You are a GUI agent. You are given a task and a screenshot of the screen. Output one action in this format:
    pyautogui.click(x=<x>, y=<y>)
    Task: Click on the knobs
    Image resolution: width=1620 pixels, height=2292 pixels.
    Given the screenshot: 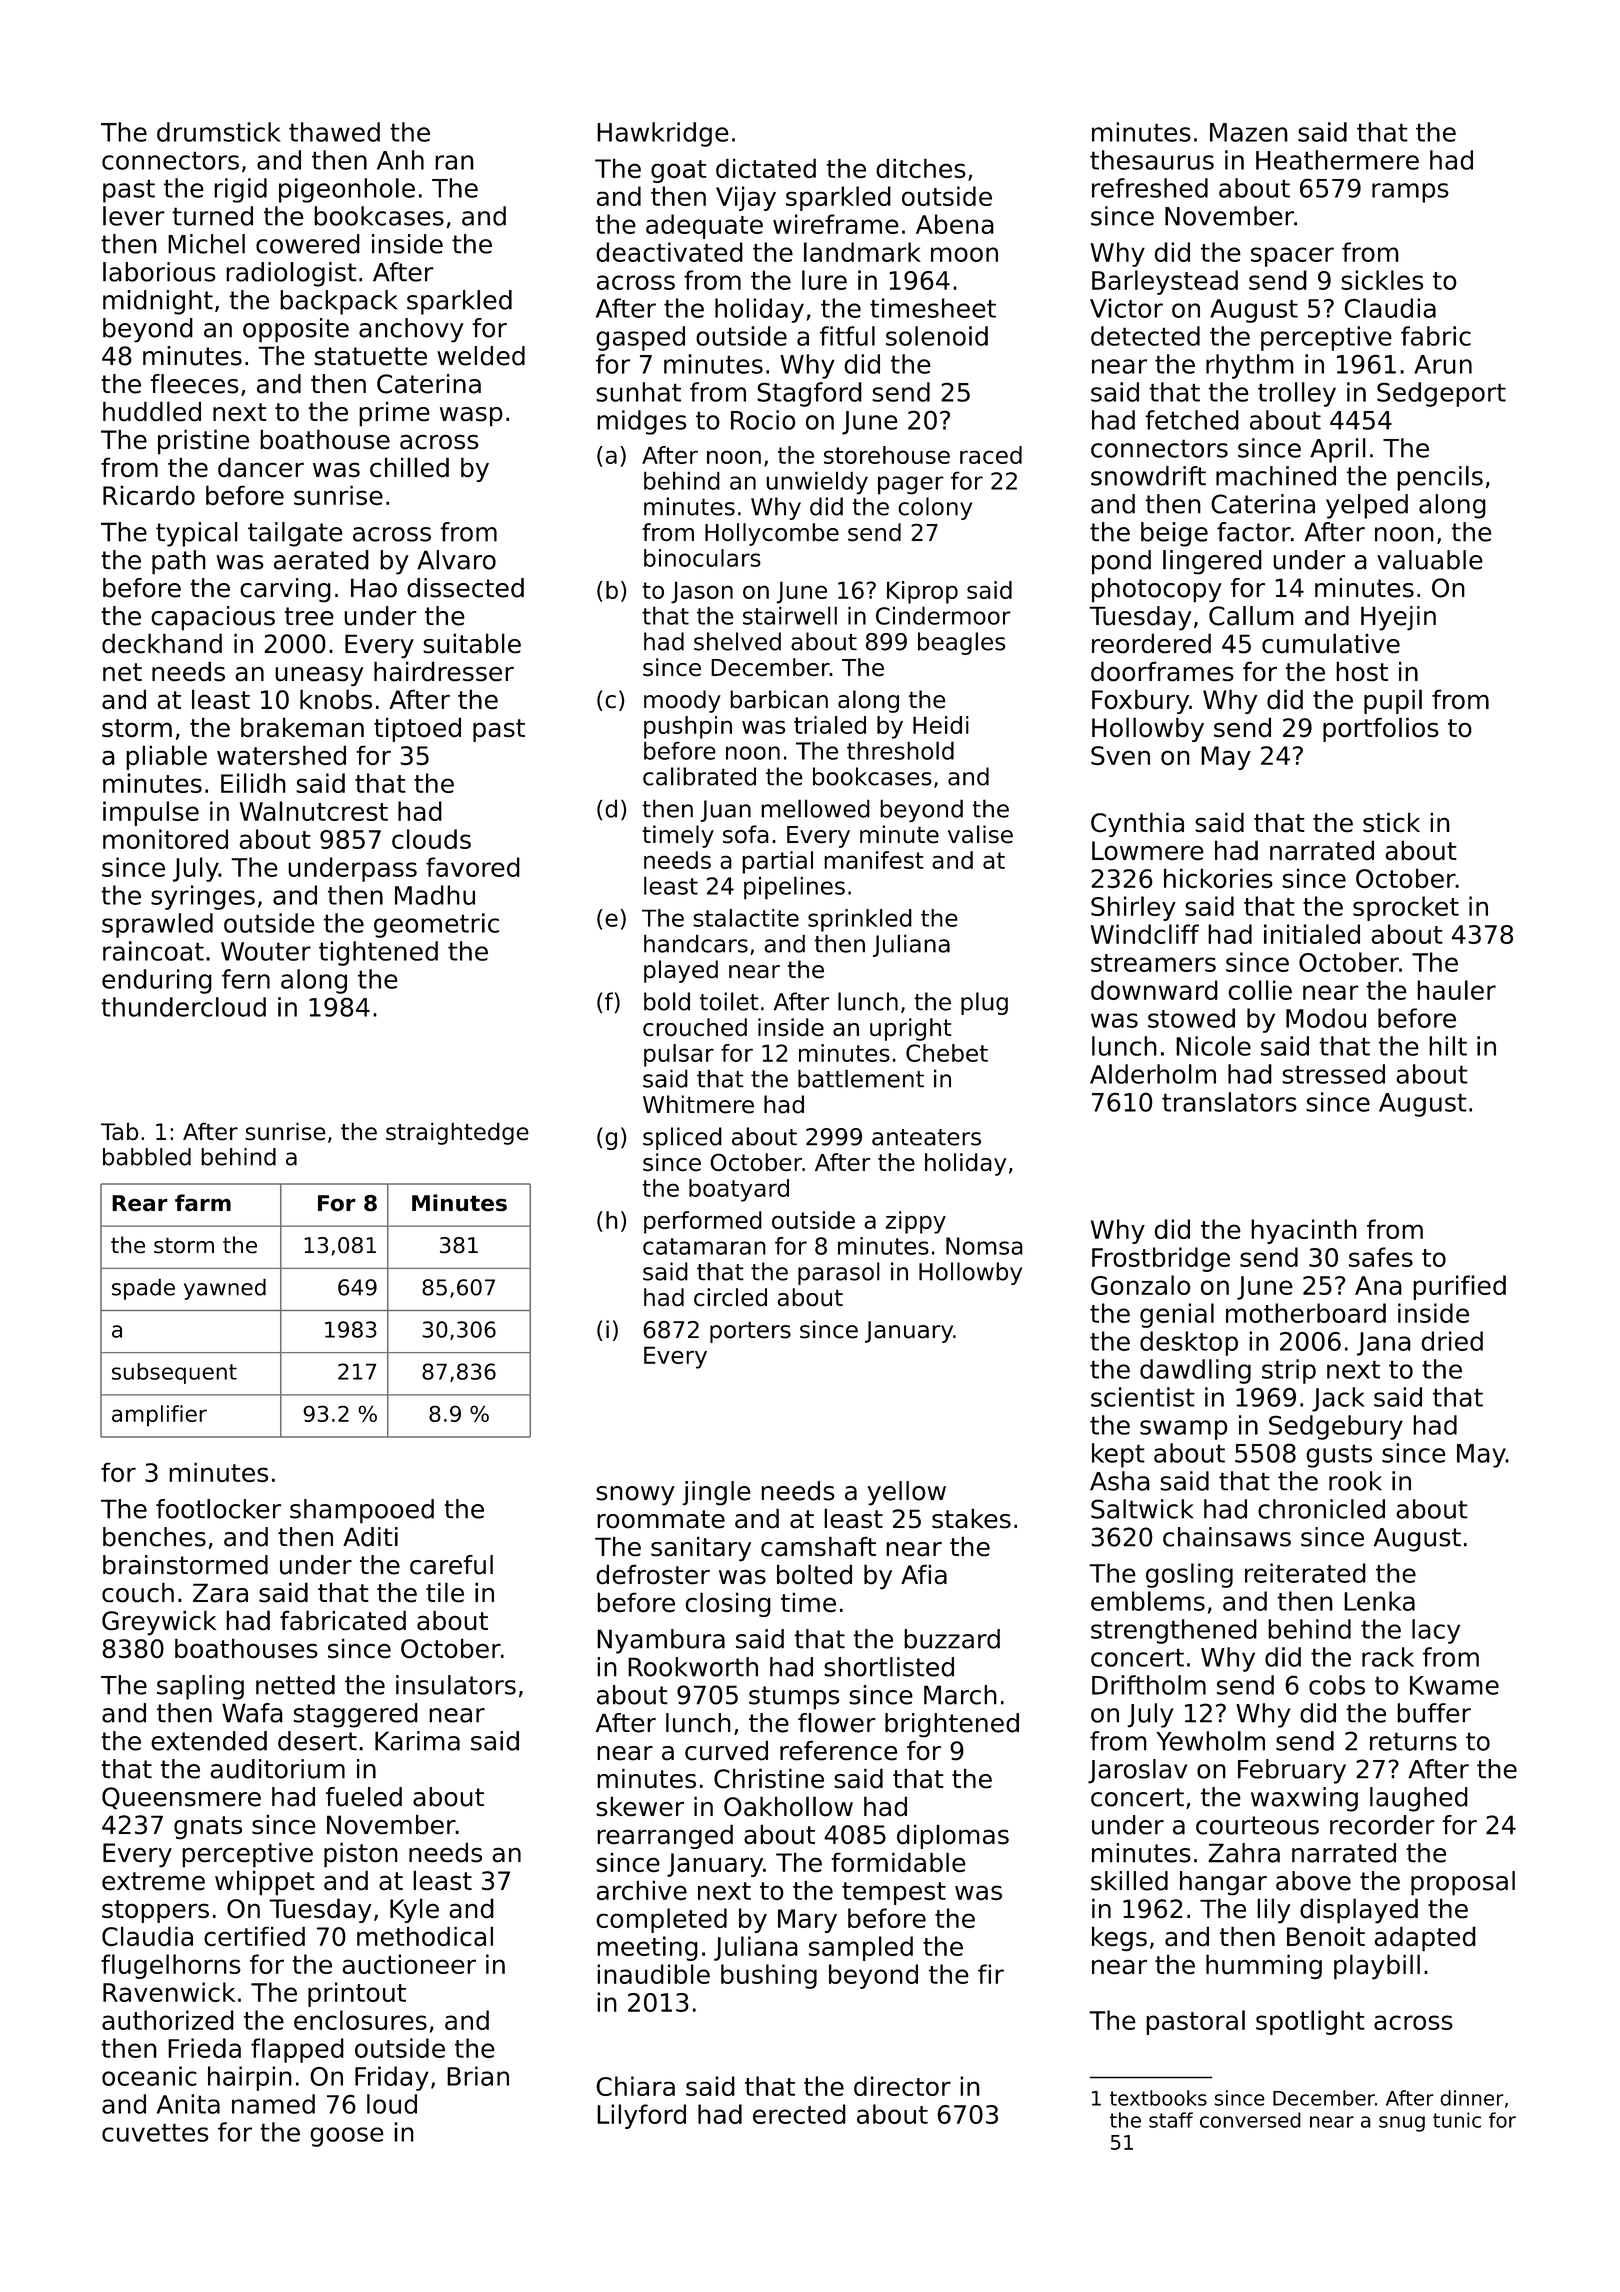 What is the action you would take?
    pyautogui.click(x=336, y=699)
